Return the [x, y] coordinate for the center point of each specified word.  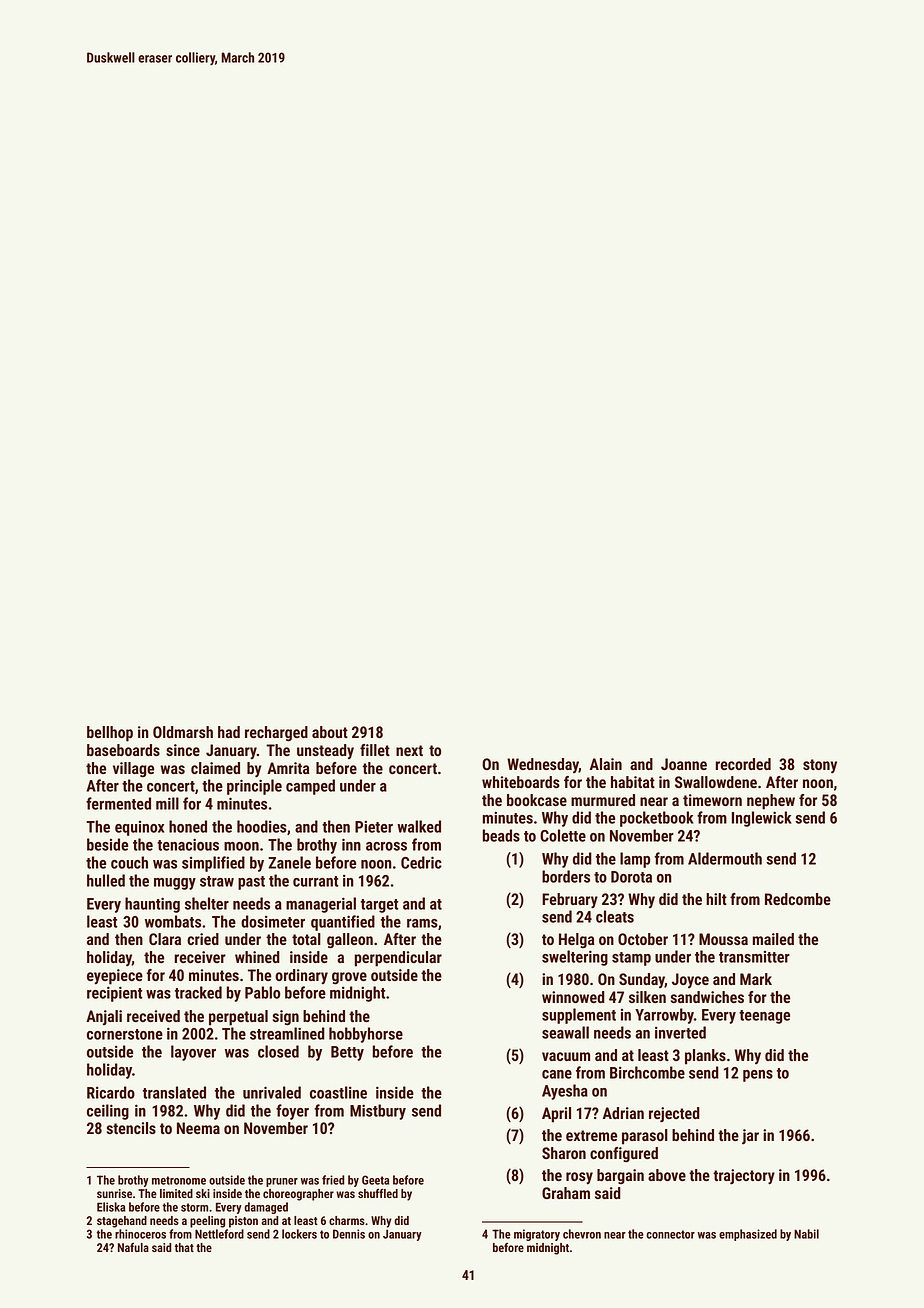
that [184, 1247]
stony [820, 766]
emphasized [748, 1235]
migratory [537, 1235]
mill [167, 803]
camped [310, 787]
